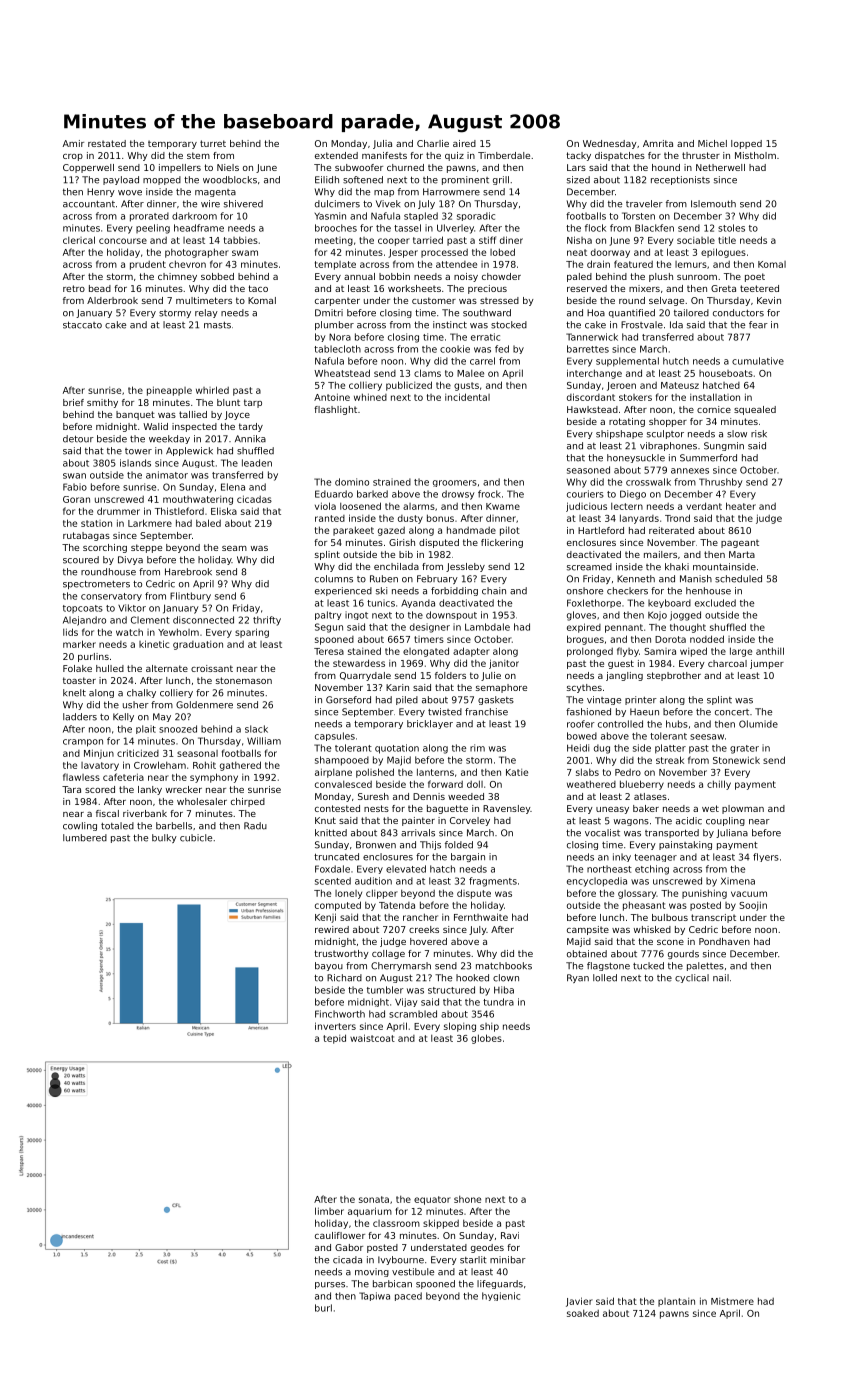  Describe the element at coordinates (732, 1301) in the screenshot. I see `Mistmere` at that location.
